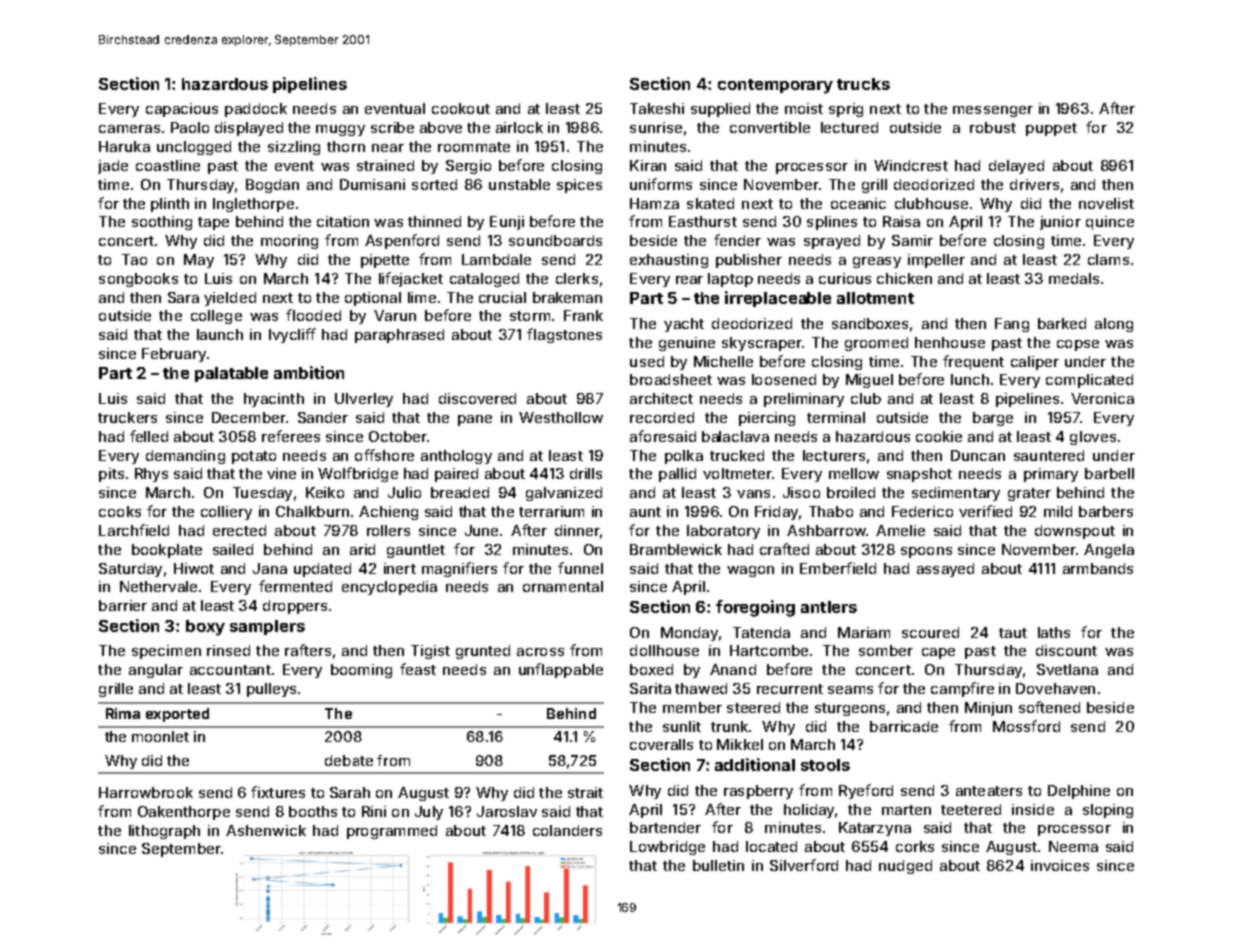 Image resolution: width=1233 pixels, height=952 pixels. I want to click on moonlet, so click(160, 736).
